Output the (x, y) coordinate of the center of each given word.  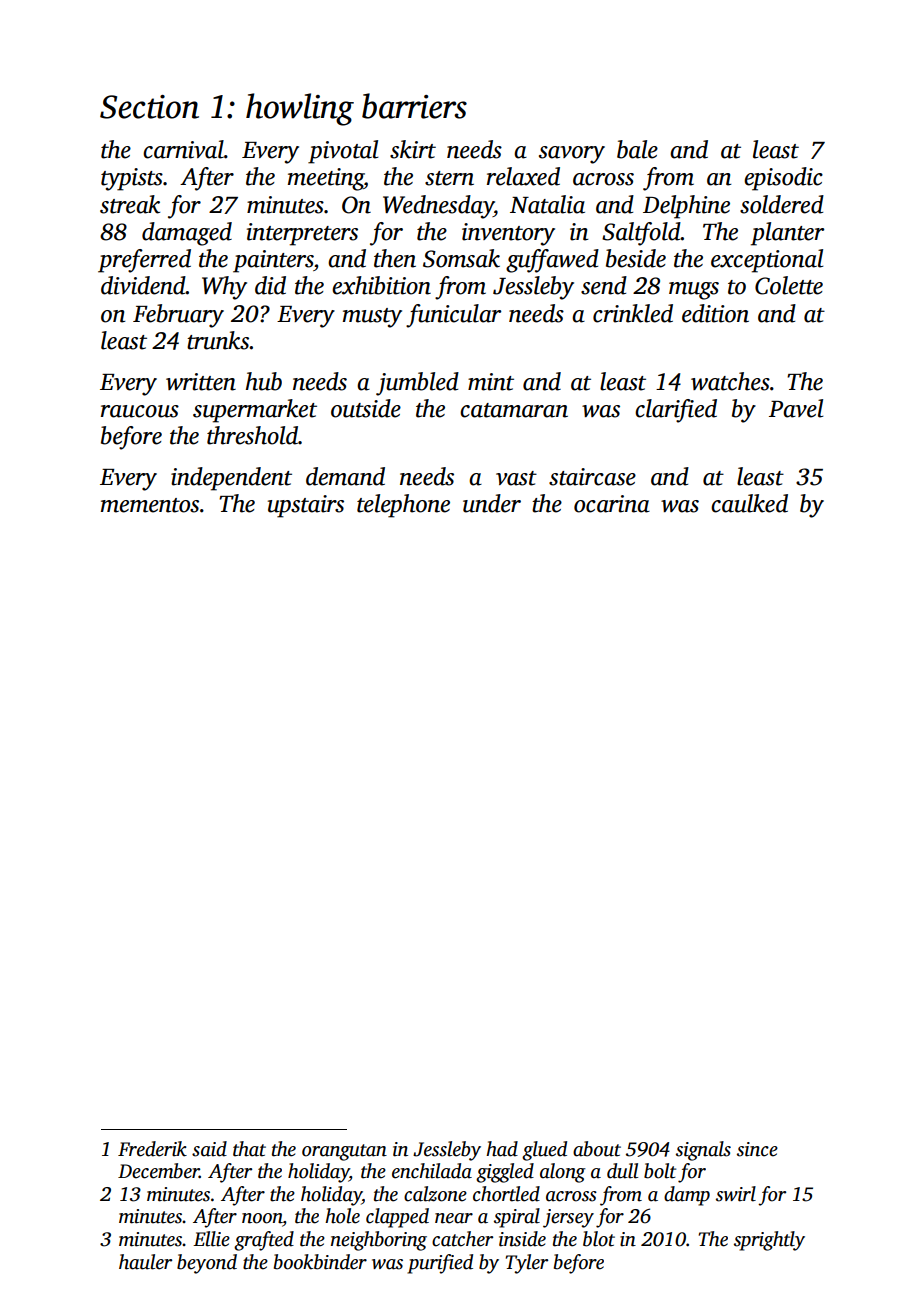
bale (637, 149)
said (209, 1149)
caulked (749, 503)
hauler (145, 1262)
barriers (414, 106)
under (492, 503)
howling (300, 109)
